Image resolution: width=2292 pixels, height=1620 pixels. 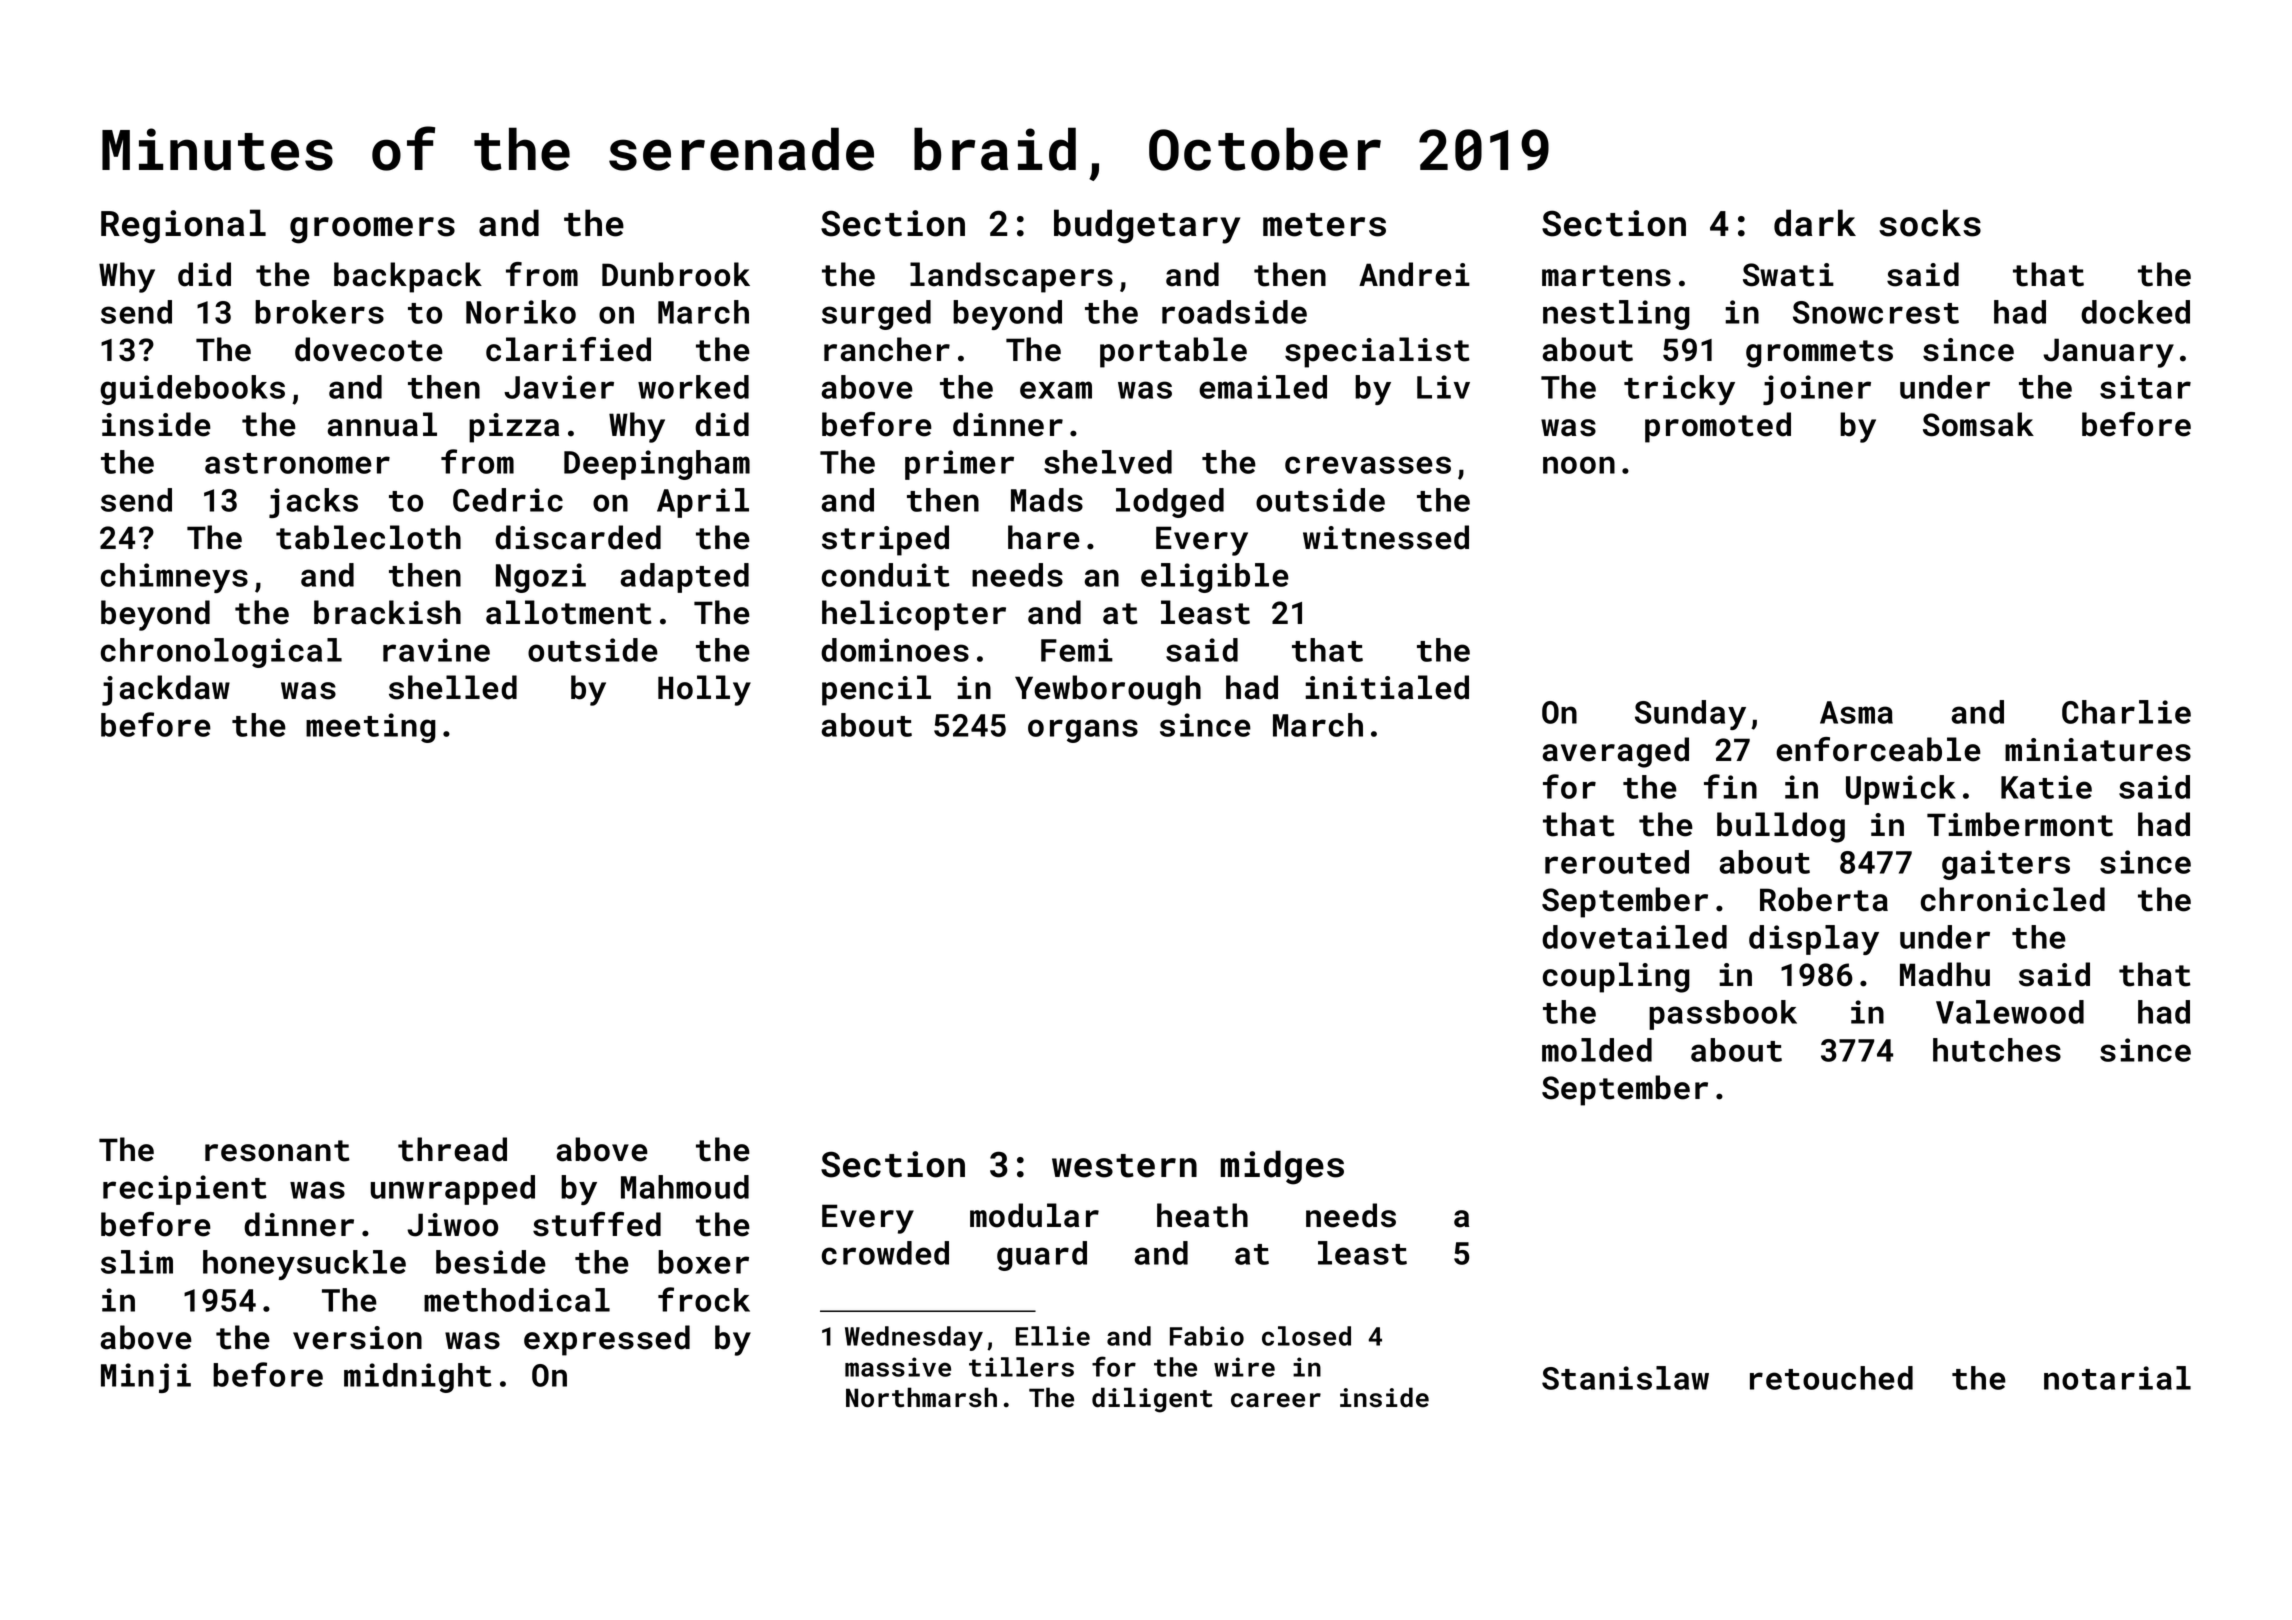 I want to click on Asma, so click(x=1856, y=712).
